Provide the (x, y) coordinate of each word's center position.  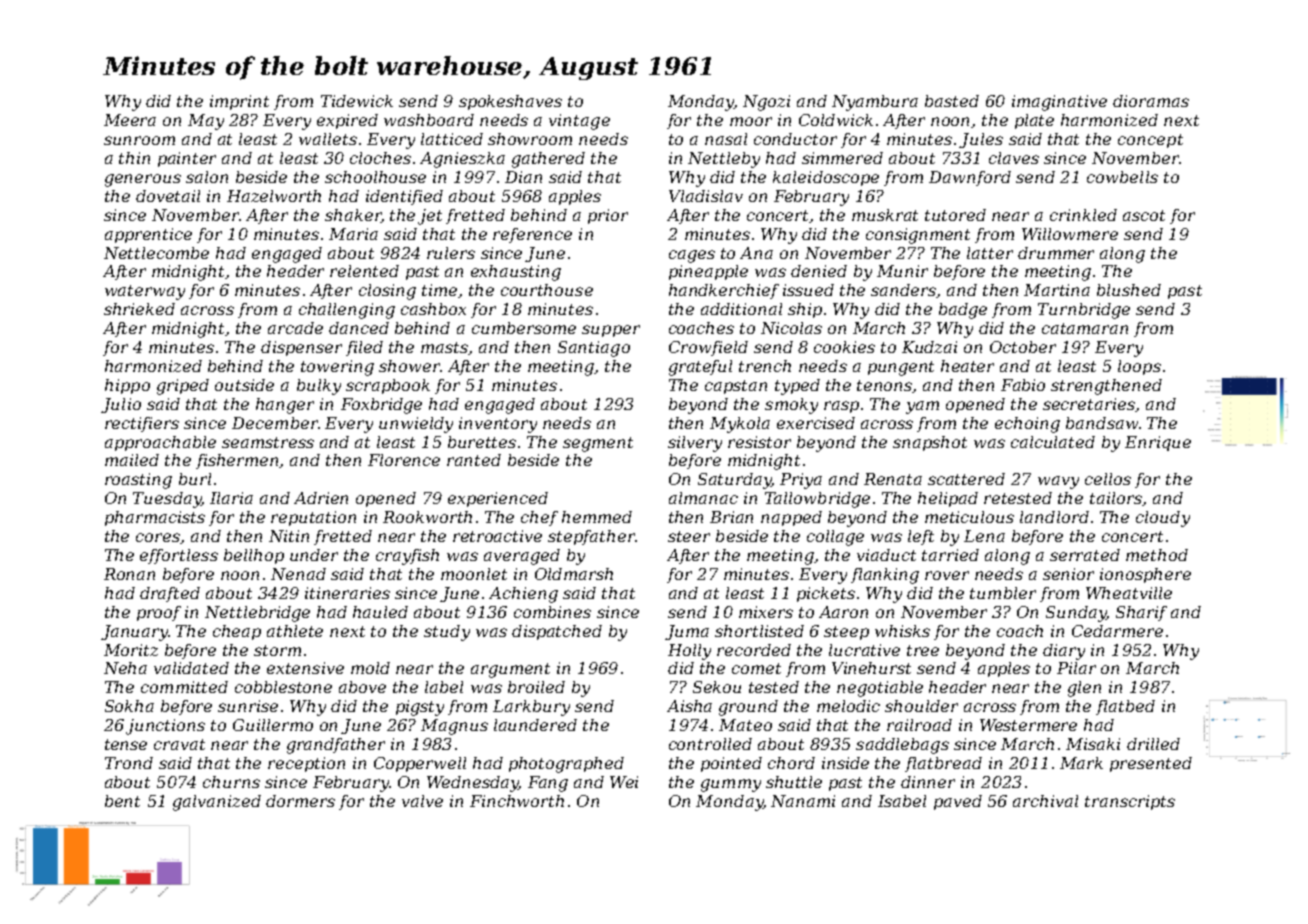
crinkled (1083, 215)
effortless (179, 556)
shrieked (139, 309)
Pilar (1076, 668)
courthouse (547, 290)
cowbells (1122, 177)
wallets (328, 139)
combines (552, 612)
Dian (523, 177)
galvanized (217, 803)
